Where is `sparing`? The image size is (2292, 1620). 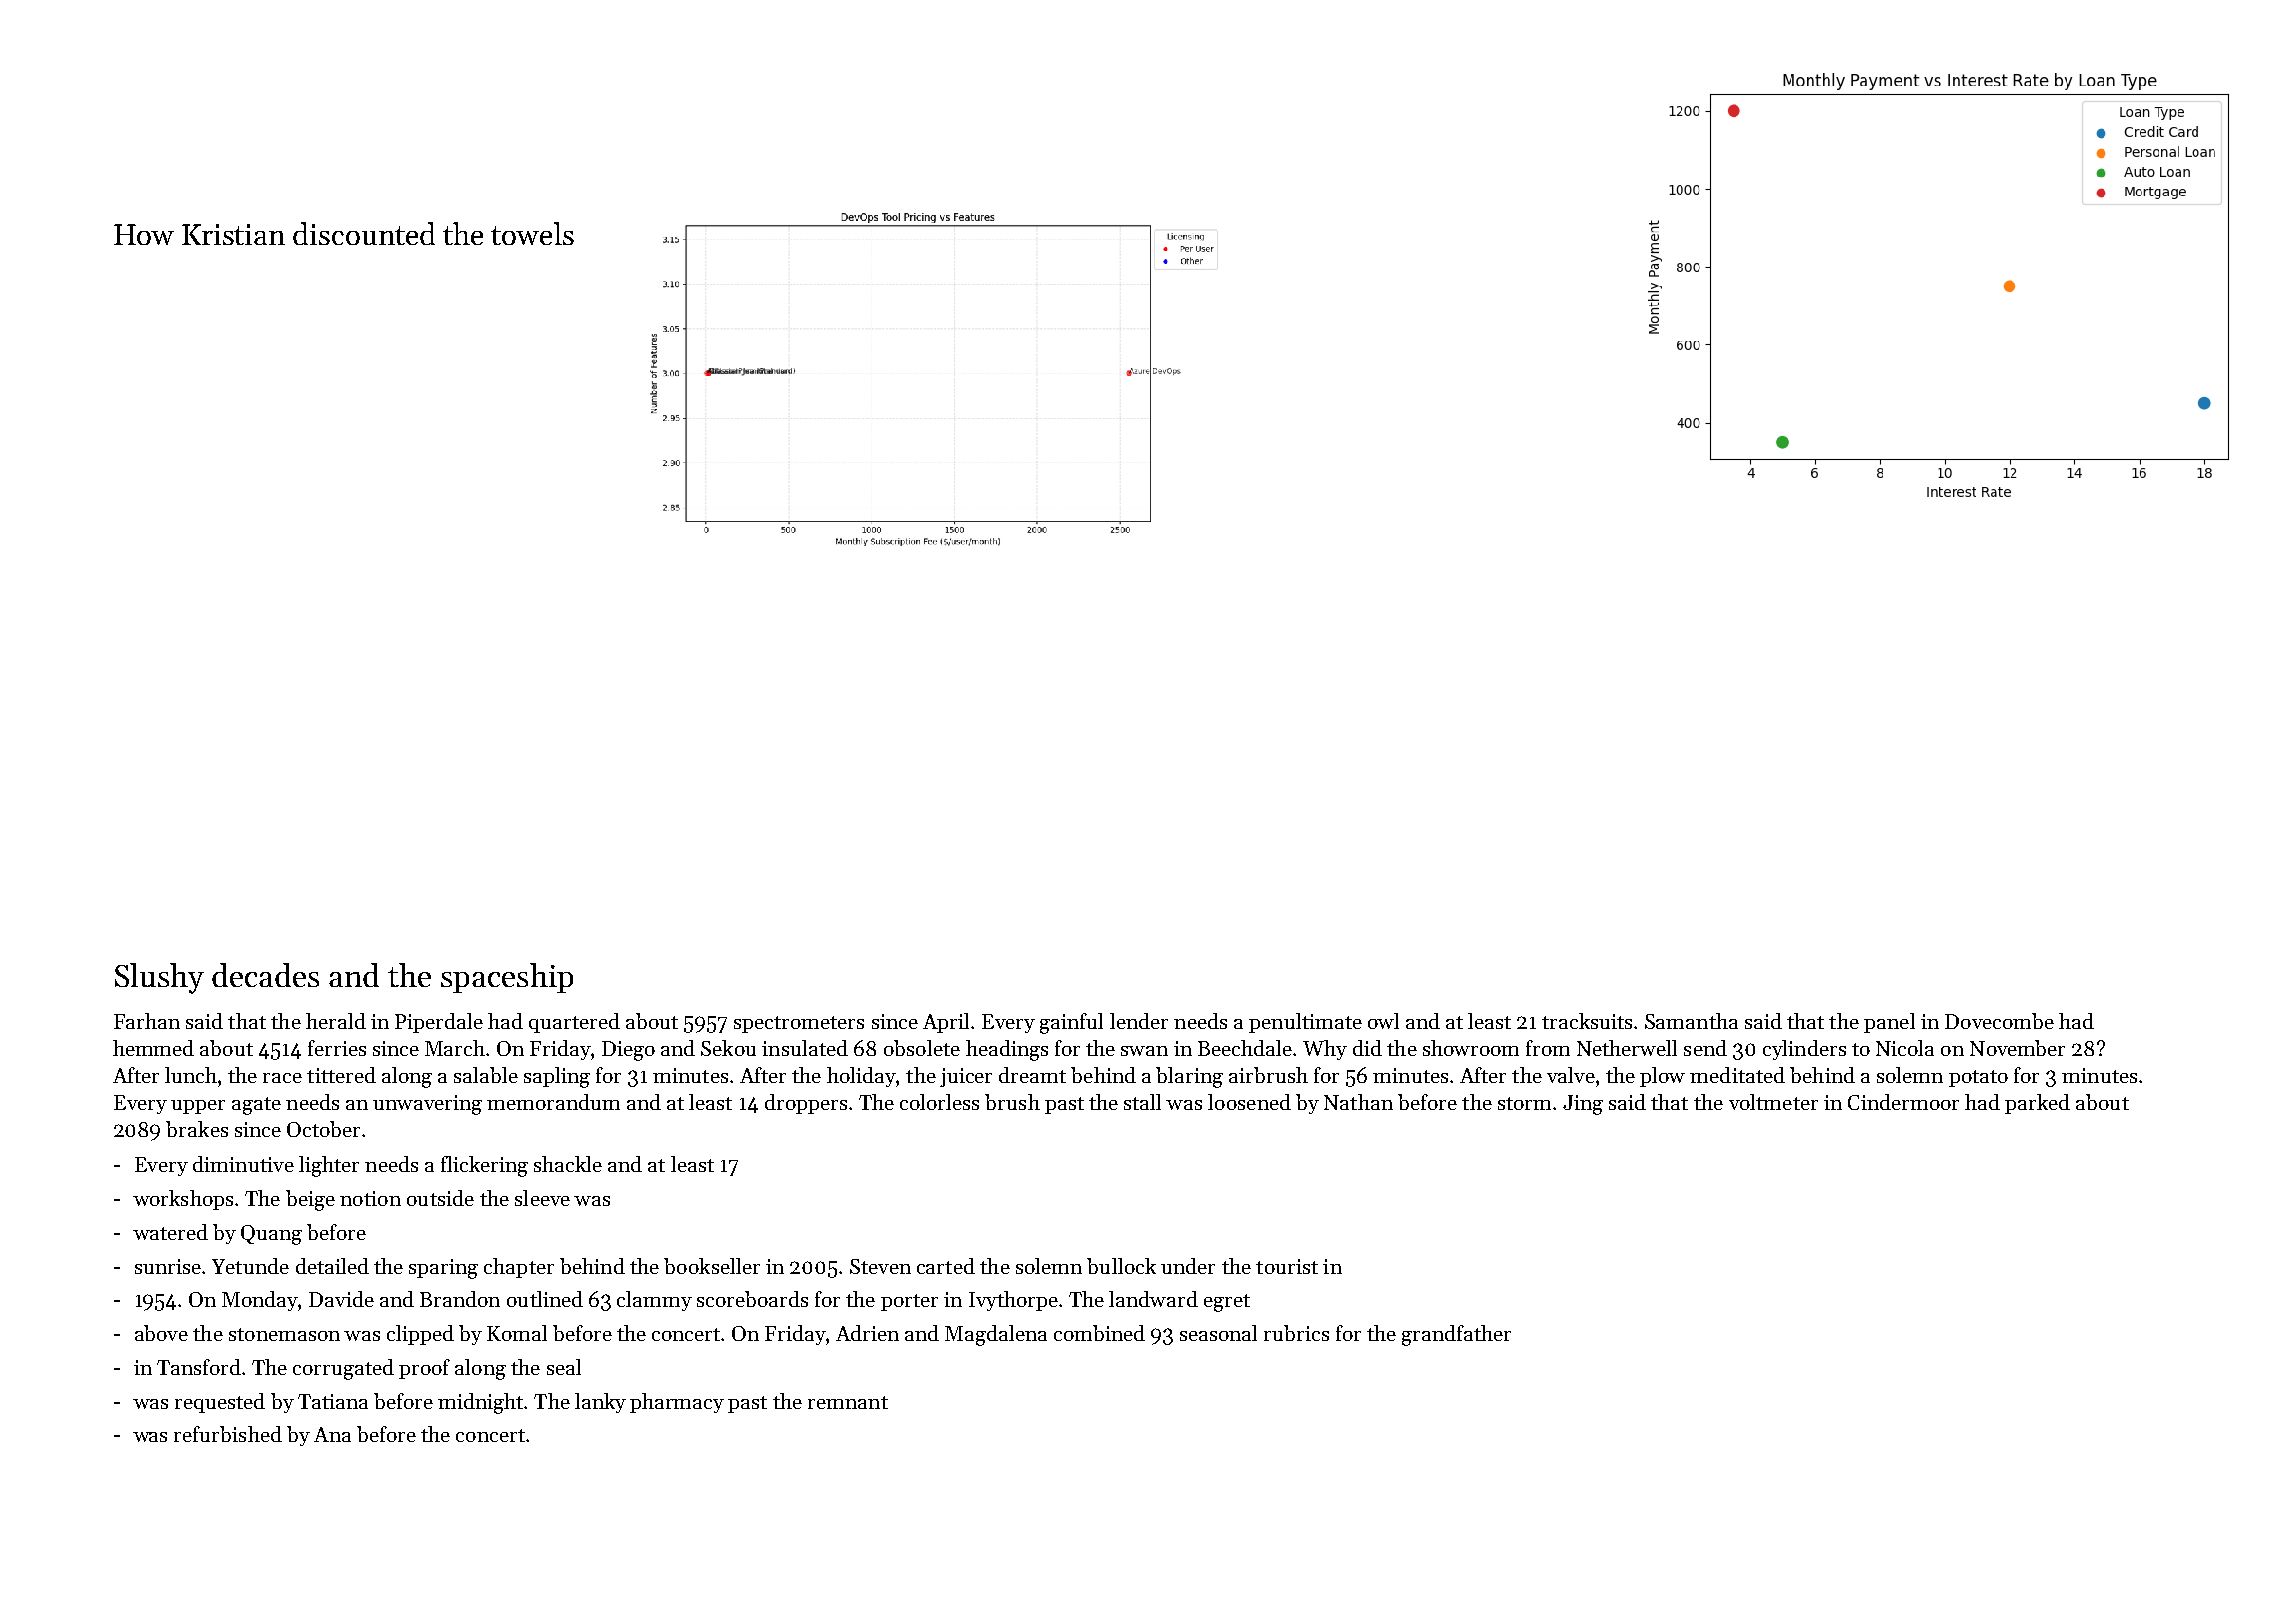
sparing is located at coordinates (443, 1269).
